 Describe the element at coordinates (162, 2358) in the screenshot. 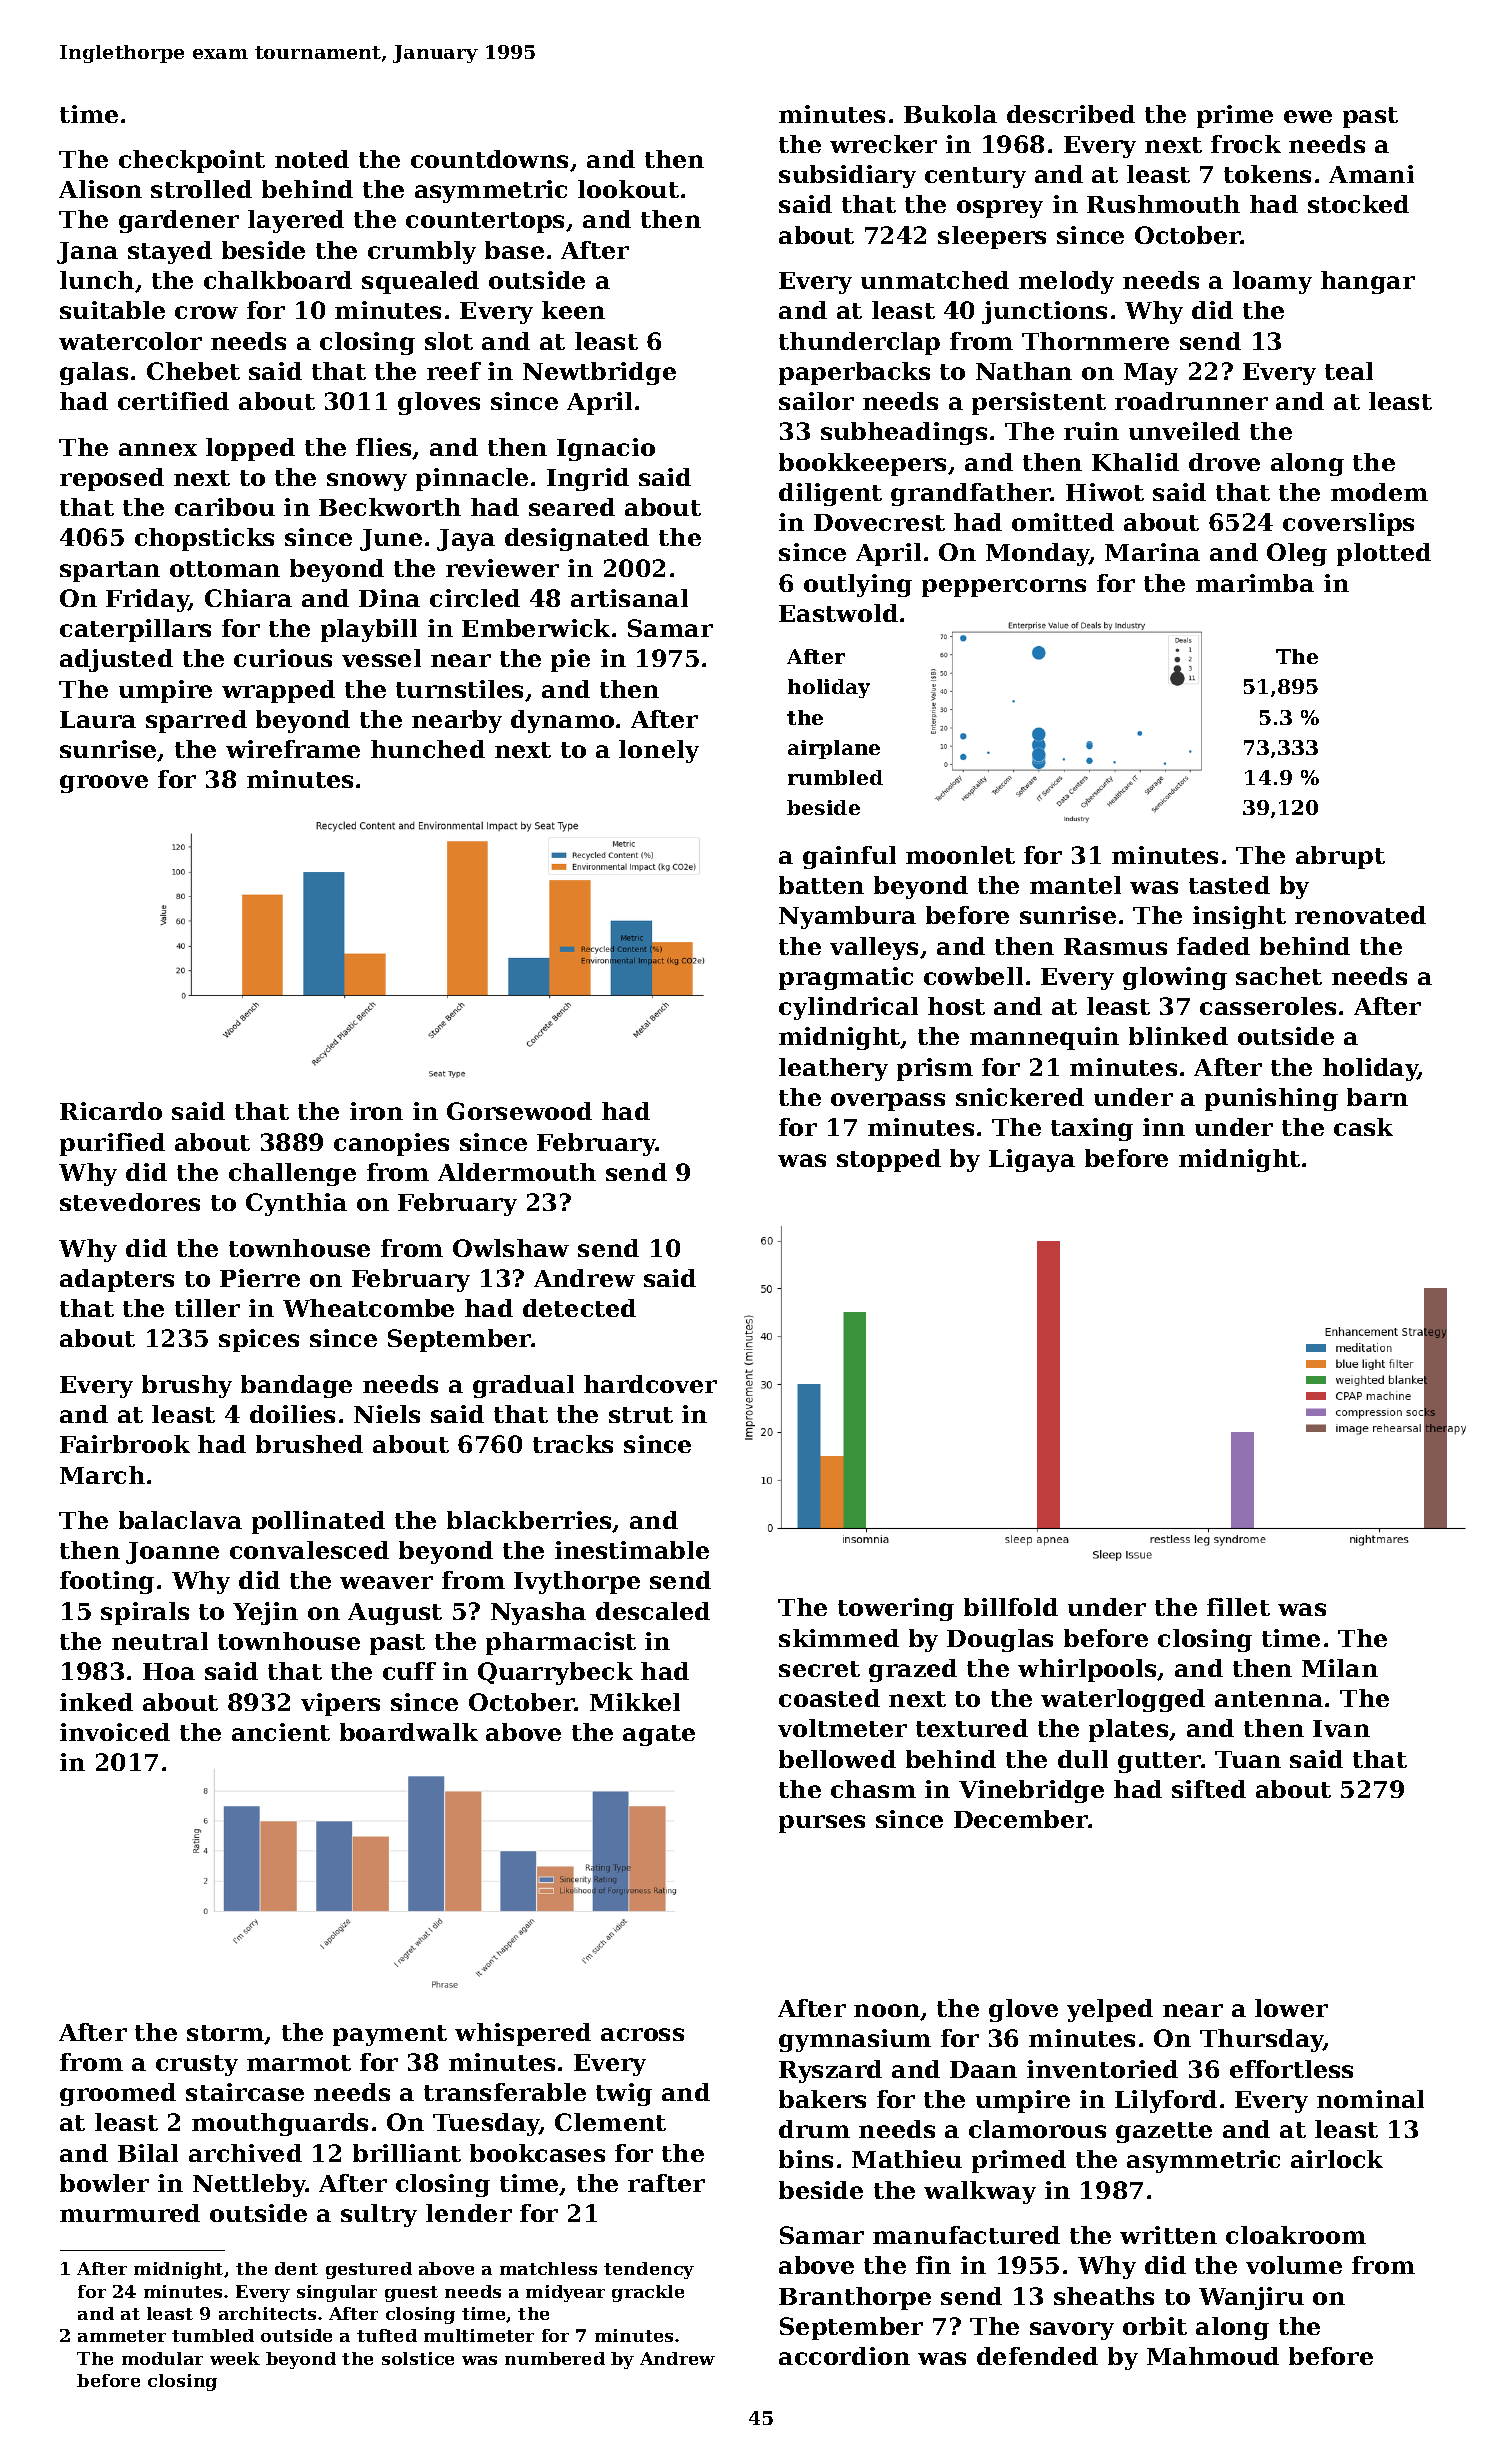

I see `modular` at that location.
